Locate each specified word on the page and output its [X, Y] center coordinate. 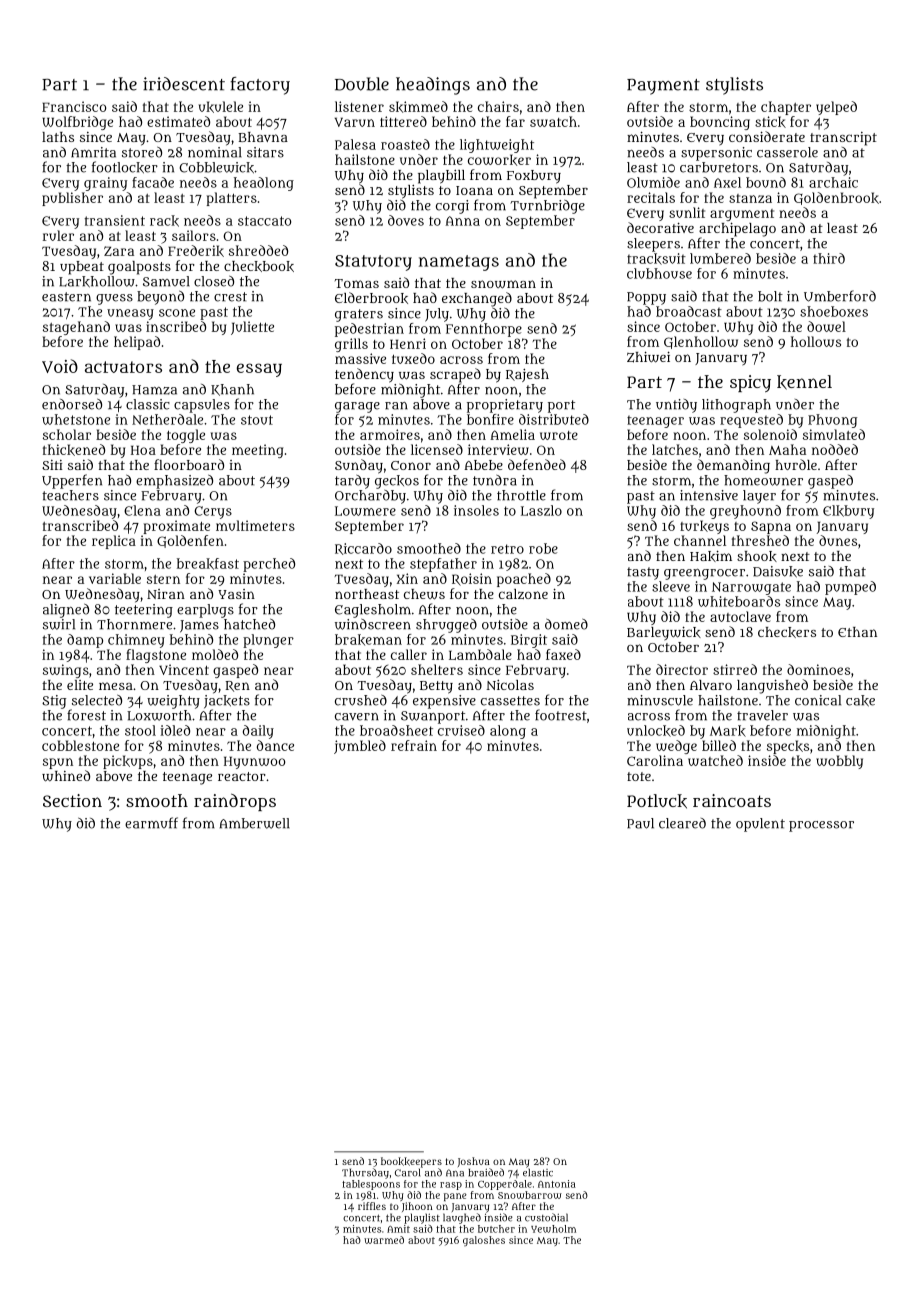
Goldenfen [190, 541]
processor [821, 826]
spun [58, 763]
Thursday [365, 1173]
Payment [663, 87]
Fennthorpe [484, 330]
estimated [178, 121]
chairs [498, 106]
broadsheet [396, 730]
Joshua [474, 1162]
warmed [384, 1240]
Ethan [857, 632]
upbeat [82, 268]
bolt [770, 296]
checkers [787, 632]
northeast [367, 594]
